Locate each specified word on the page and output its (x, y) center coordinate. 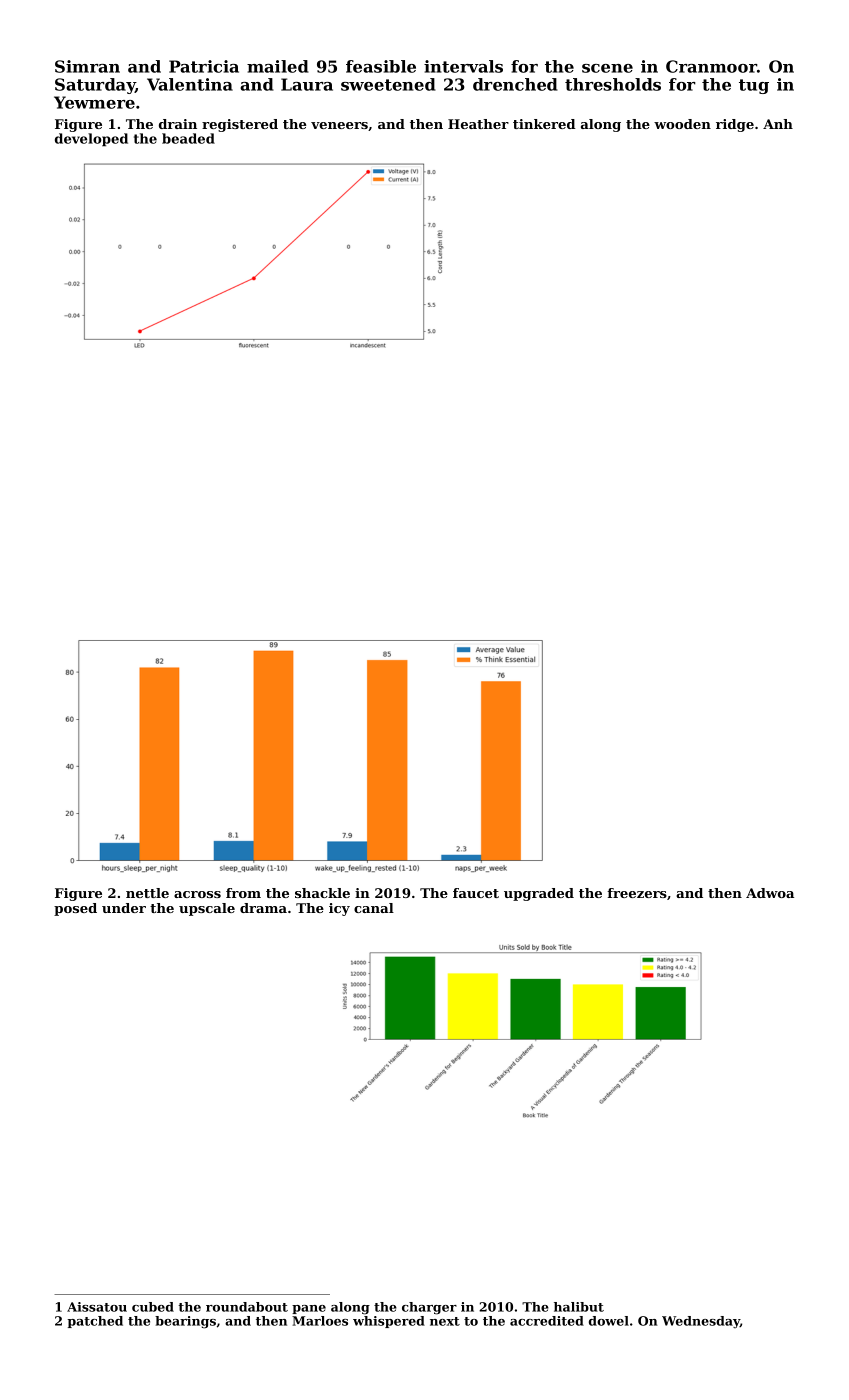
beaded (188, 138)
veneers (339, 125)
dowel (609, 1321)
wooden (682, 124)
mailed (278, 66)
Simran (87, 66)
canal (374, 908)
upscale (207, 909)
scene (607, 68)
